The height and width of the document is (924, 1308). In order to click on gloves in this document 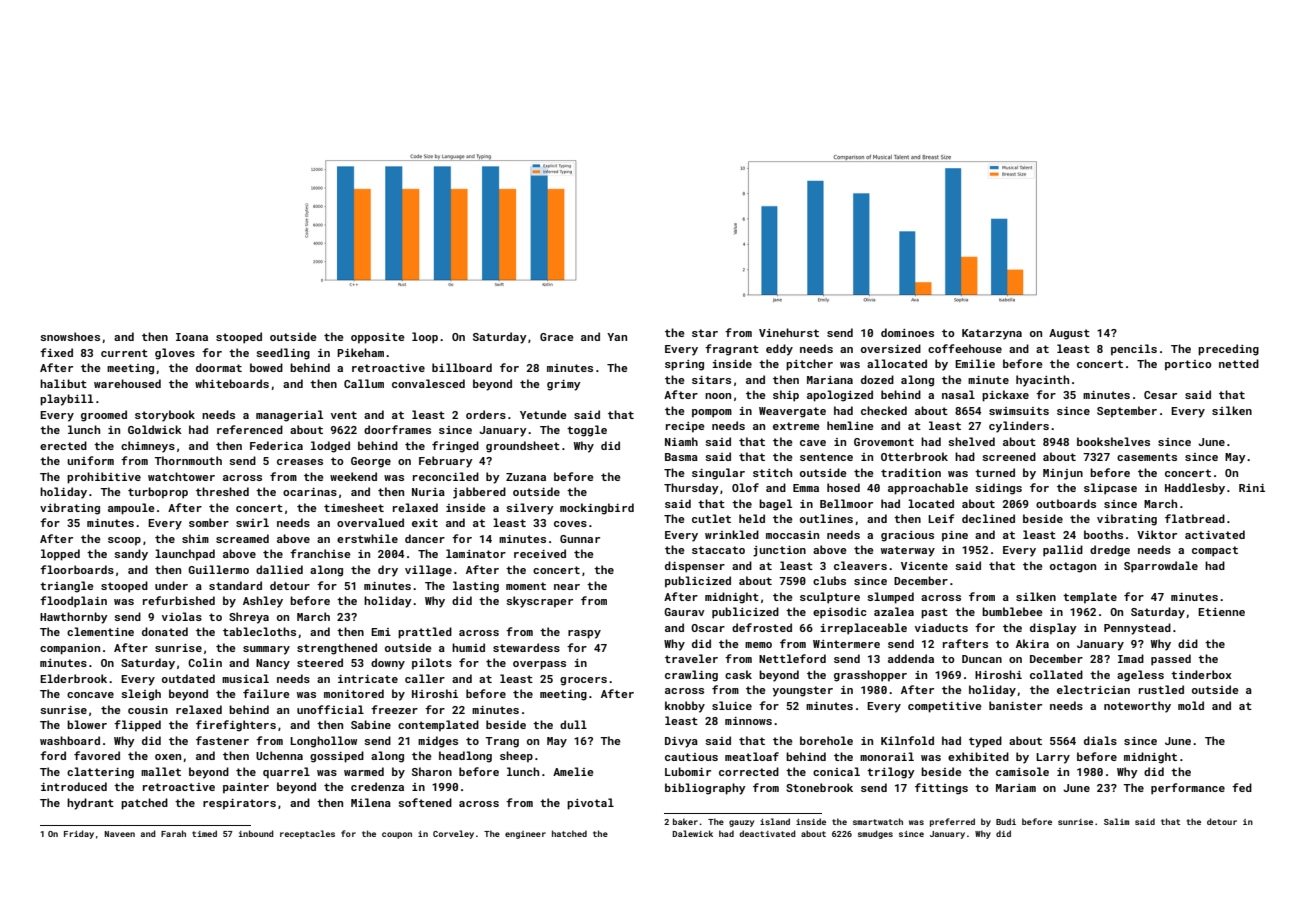, I will do `click(175, 354)`.
